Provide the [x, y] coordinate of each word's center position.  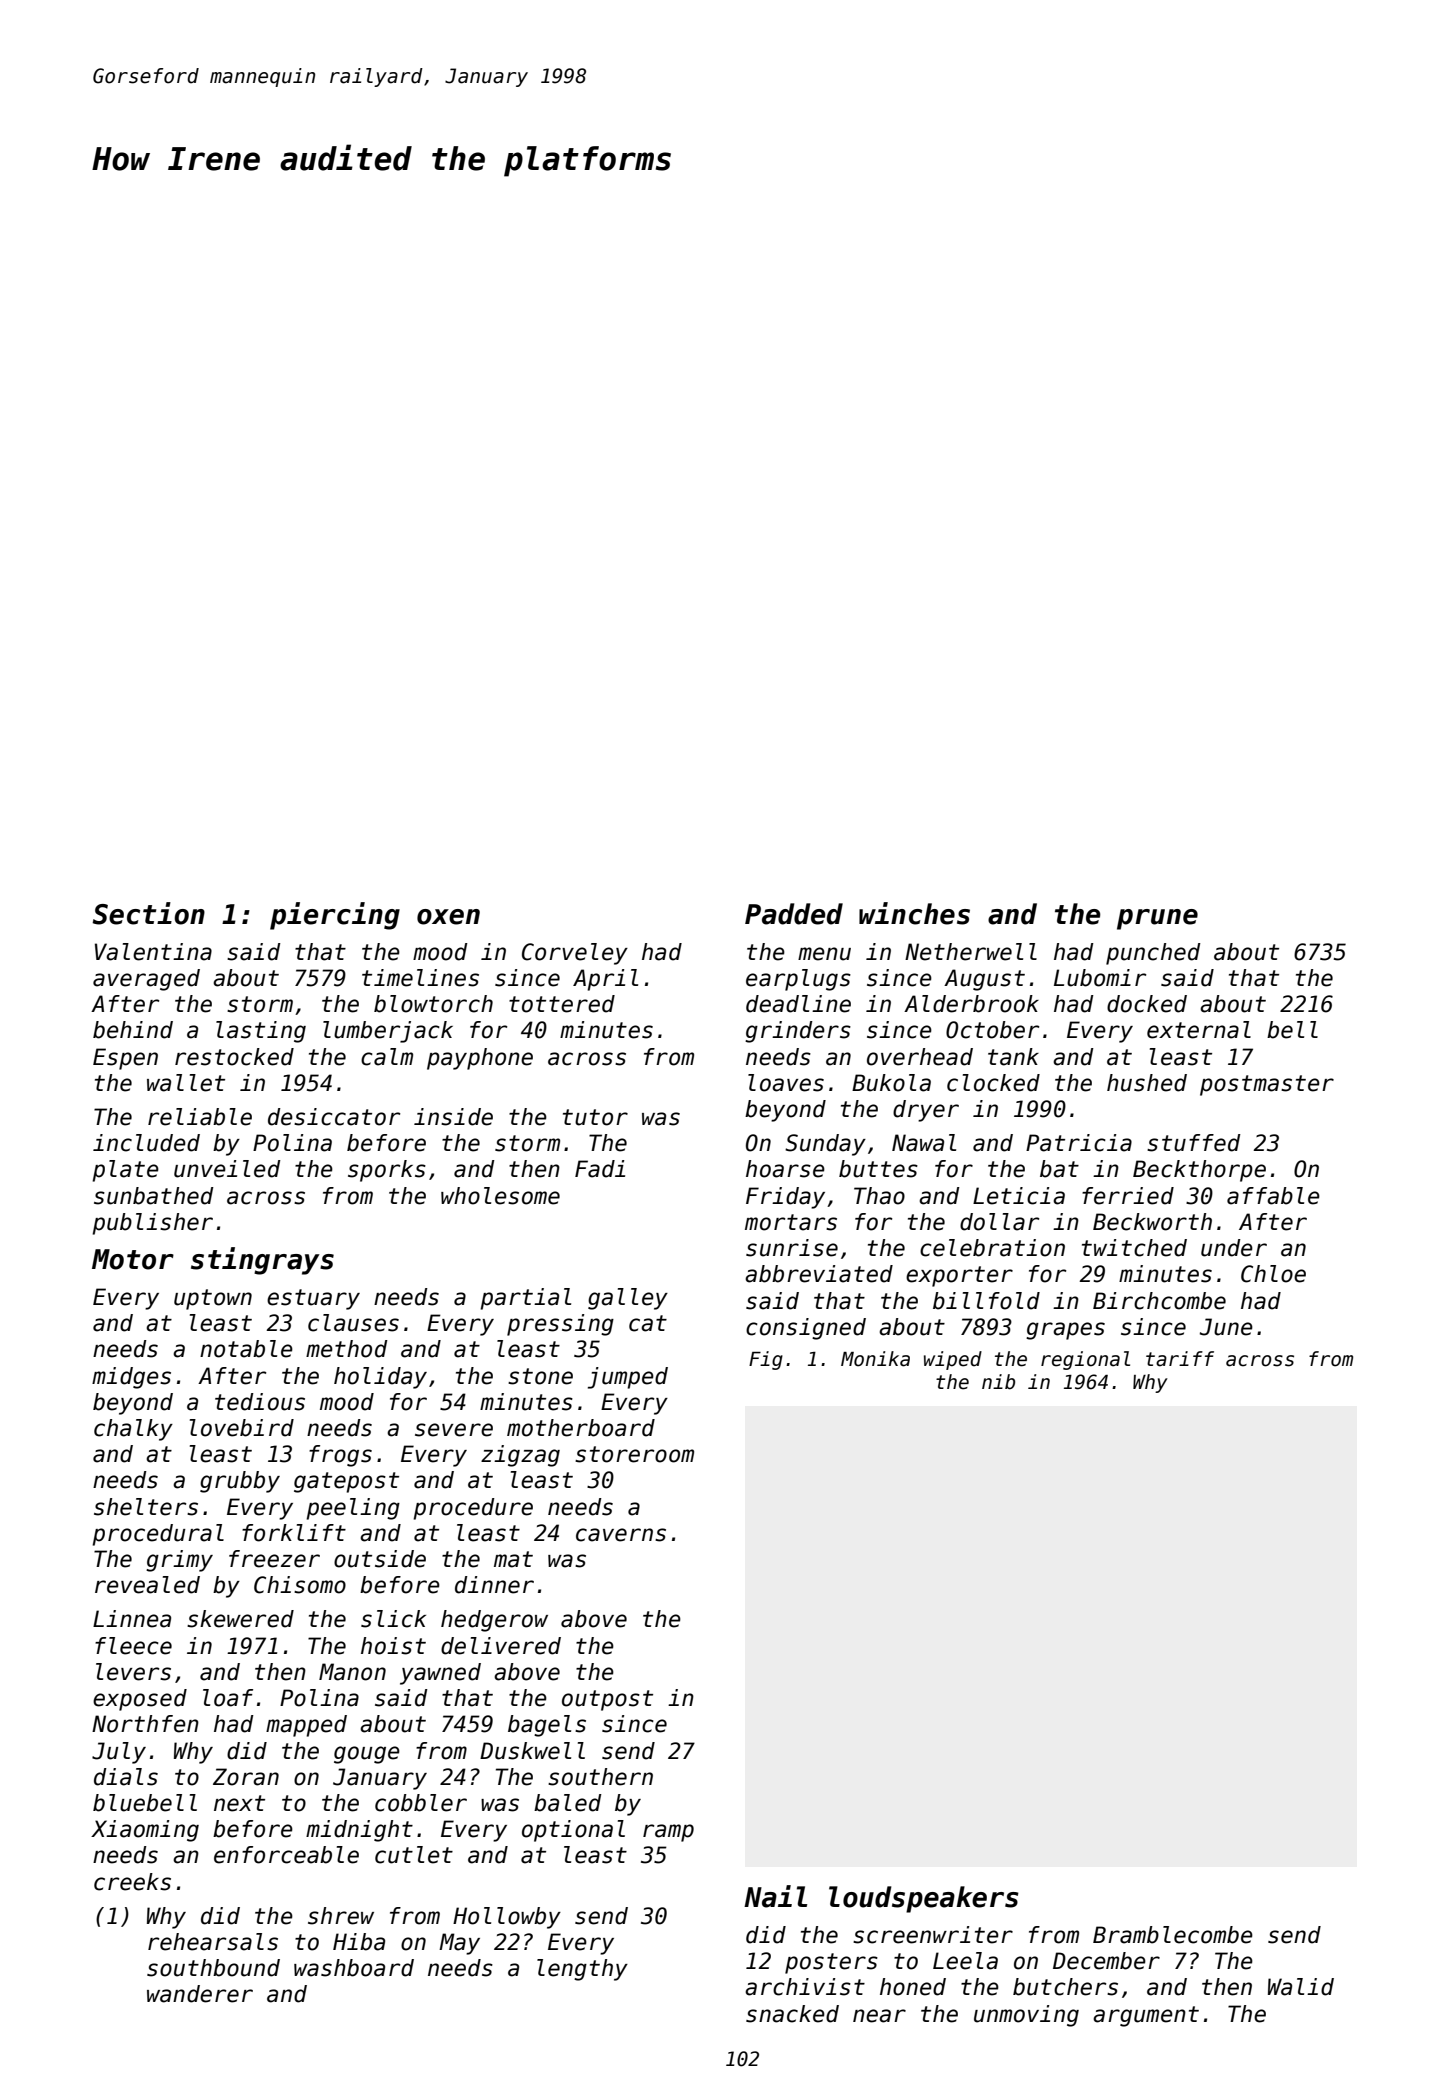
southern [600, 1777]
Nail [775, 1896]
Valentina [153, 952]
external [1199, 1030]
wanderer [200, 1994]
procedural [158, 1535]
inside [453, 1117]
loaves [786, 1083]
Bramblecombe [1173, 1935]
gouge [367, 1755]
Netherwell [971, 952]
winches [914, 913]
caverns [621, 1535]
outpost [607, 1700]
